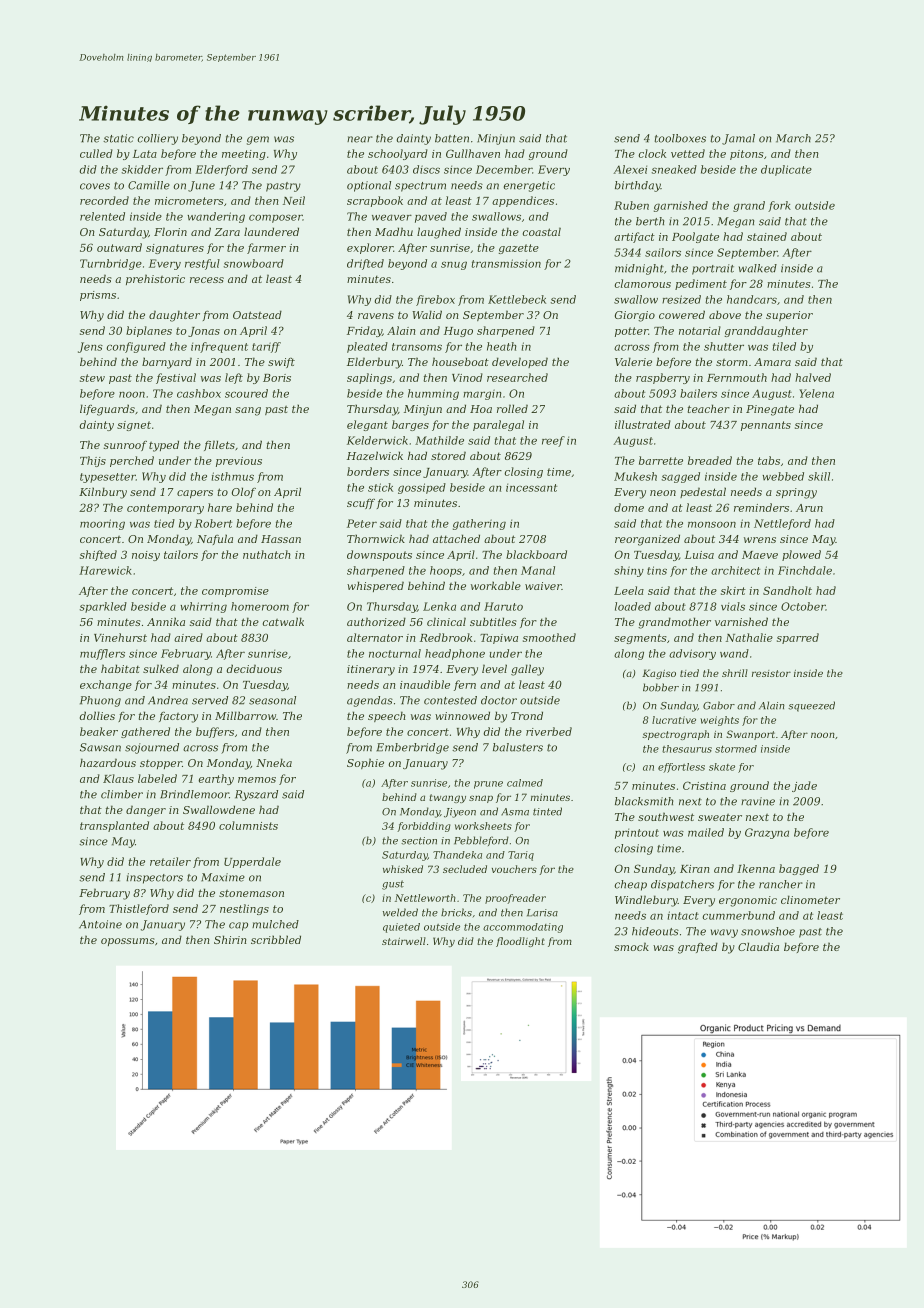  What do you see at coordinates (122, 794) in the screenshot?
I see `climber` at bounding box center [122, 794].
